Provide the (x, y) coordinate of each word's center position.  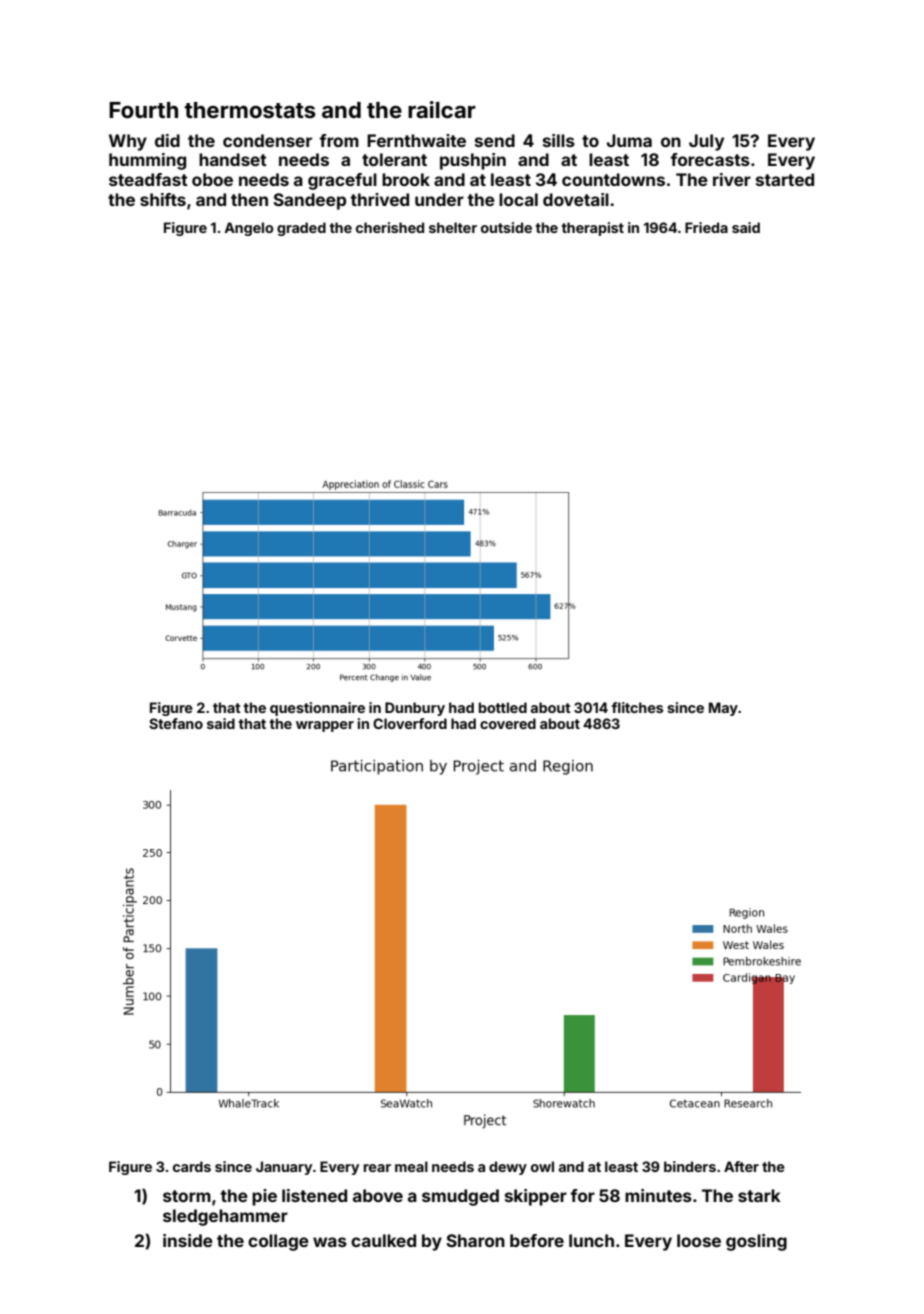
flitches (637, 707)
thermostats (250, 110)
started (785, 179)
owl (542, 1166)
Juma (629, 140)
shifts (163, 199)
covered (508, 723)
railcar (442, 109)
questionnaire (317, 709)
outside (506, 227)
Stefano (176, 723)
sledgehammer (225, 1217)
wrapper (325, 726)
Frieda (706, 227)
